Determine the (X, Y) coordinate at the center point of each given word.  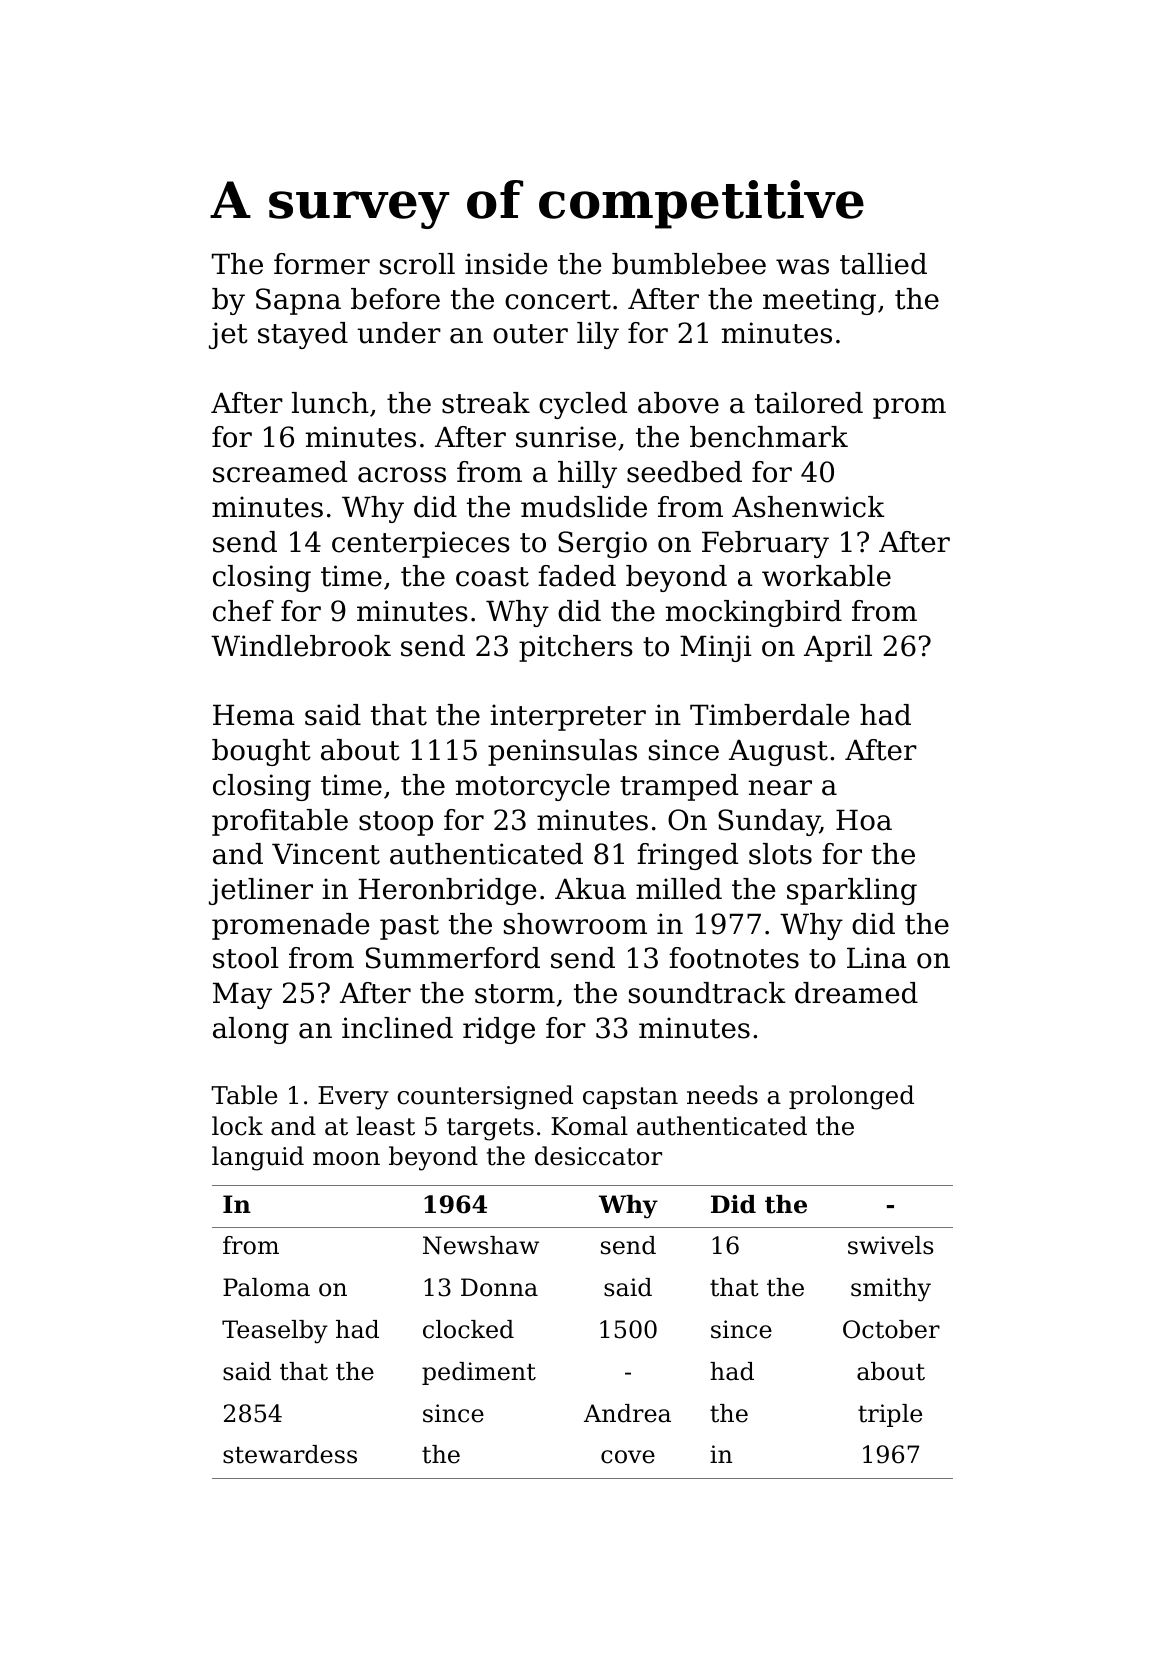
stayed (303, 335)
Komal (589, 1126)
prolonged (851, 1097)
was (802, 267)
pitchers (576, 648)
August (778, 752)
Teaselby (275, 1332)
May (242, 995)
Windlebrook (301, 646)
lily (598, 335)
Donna (499, 1287)
